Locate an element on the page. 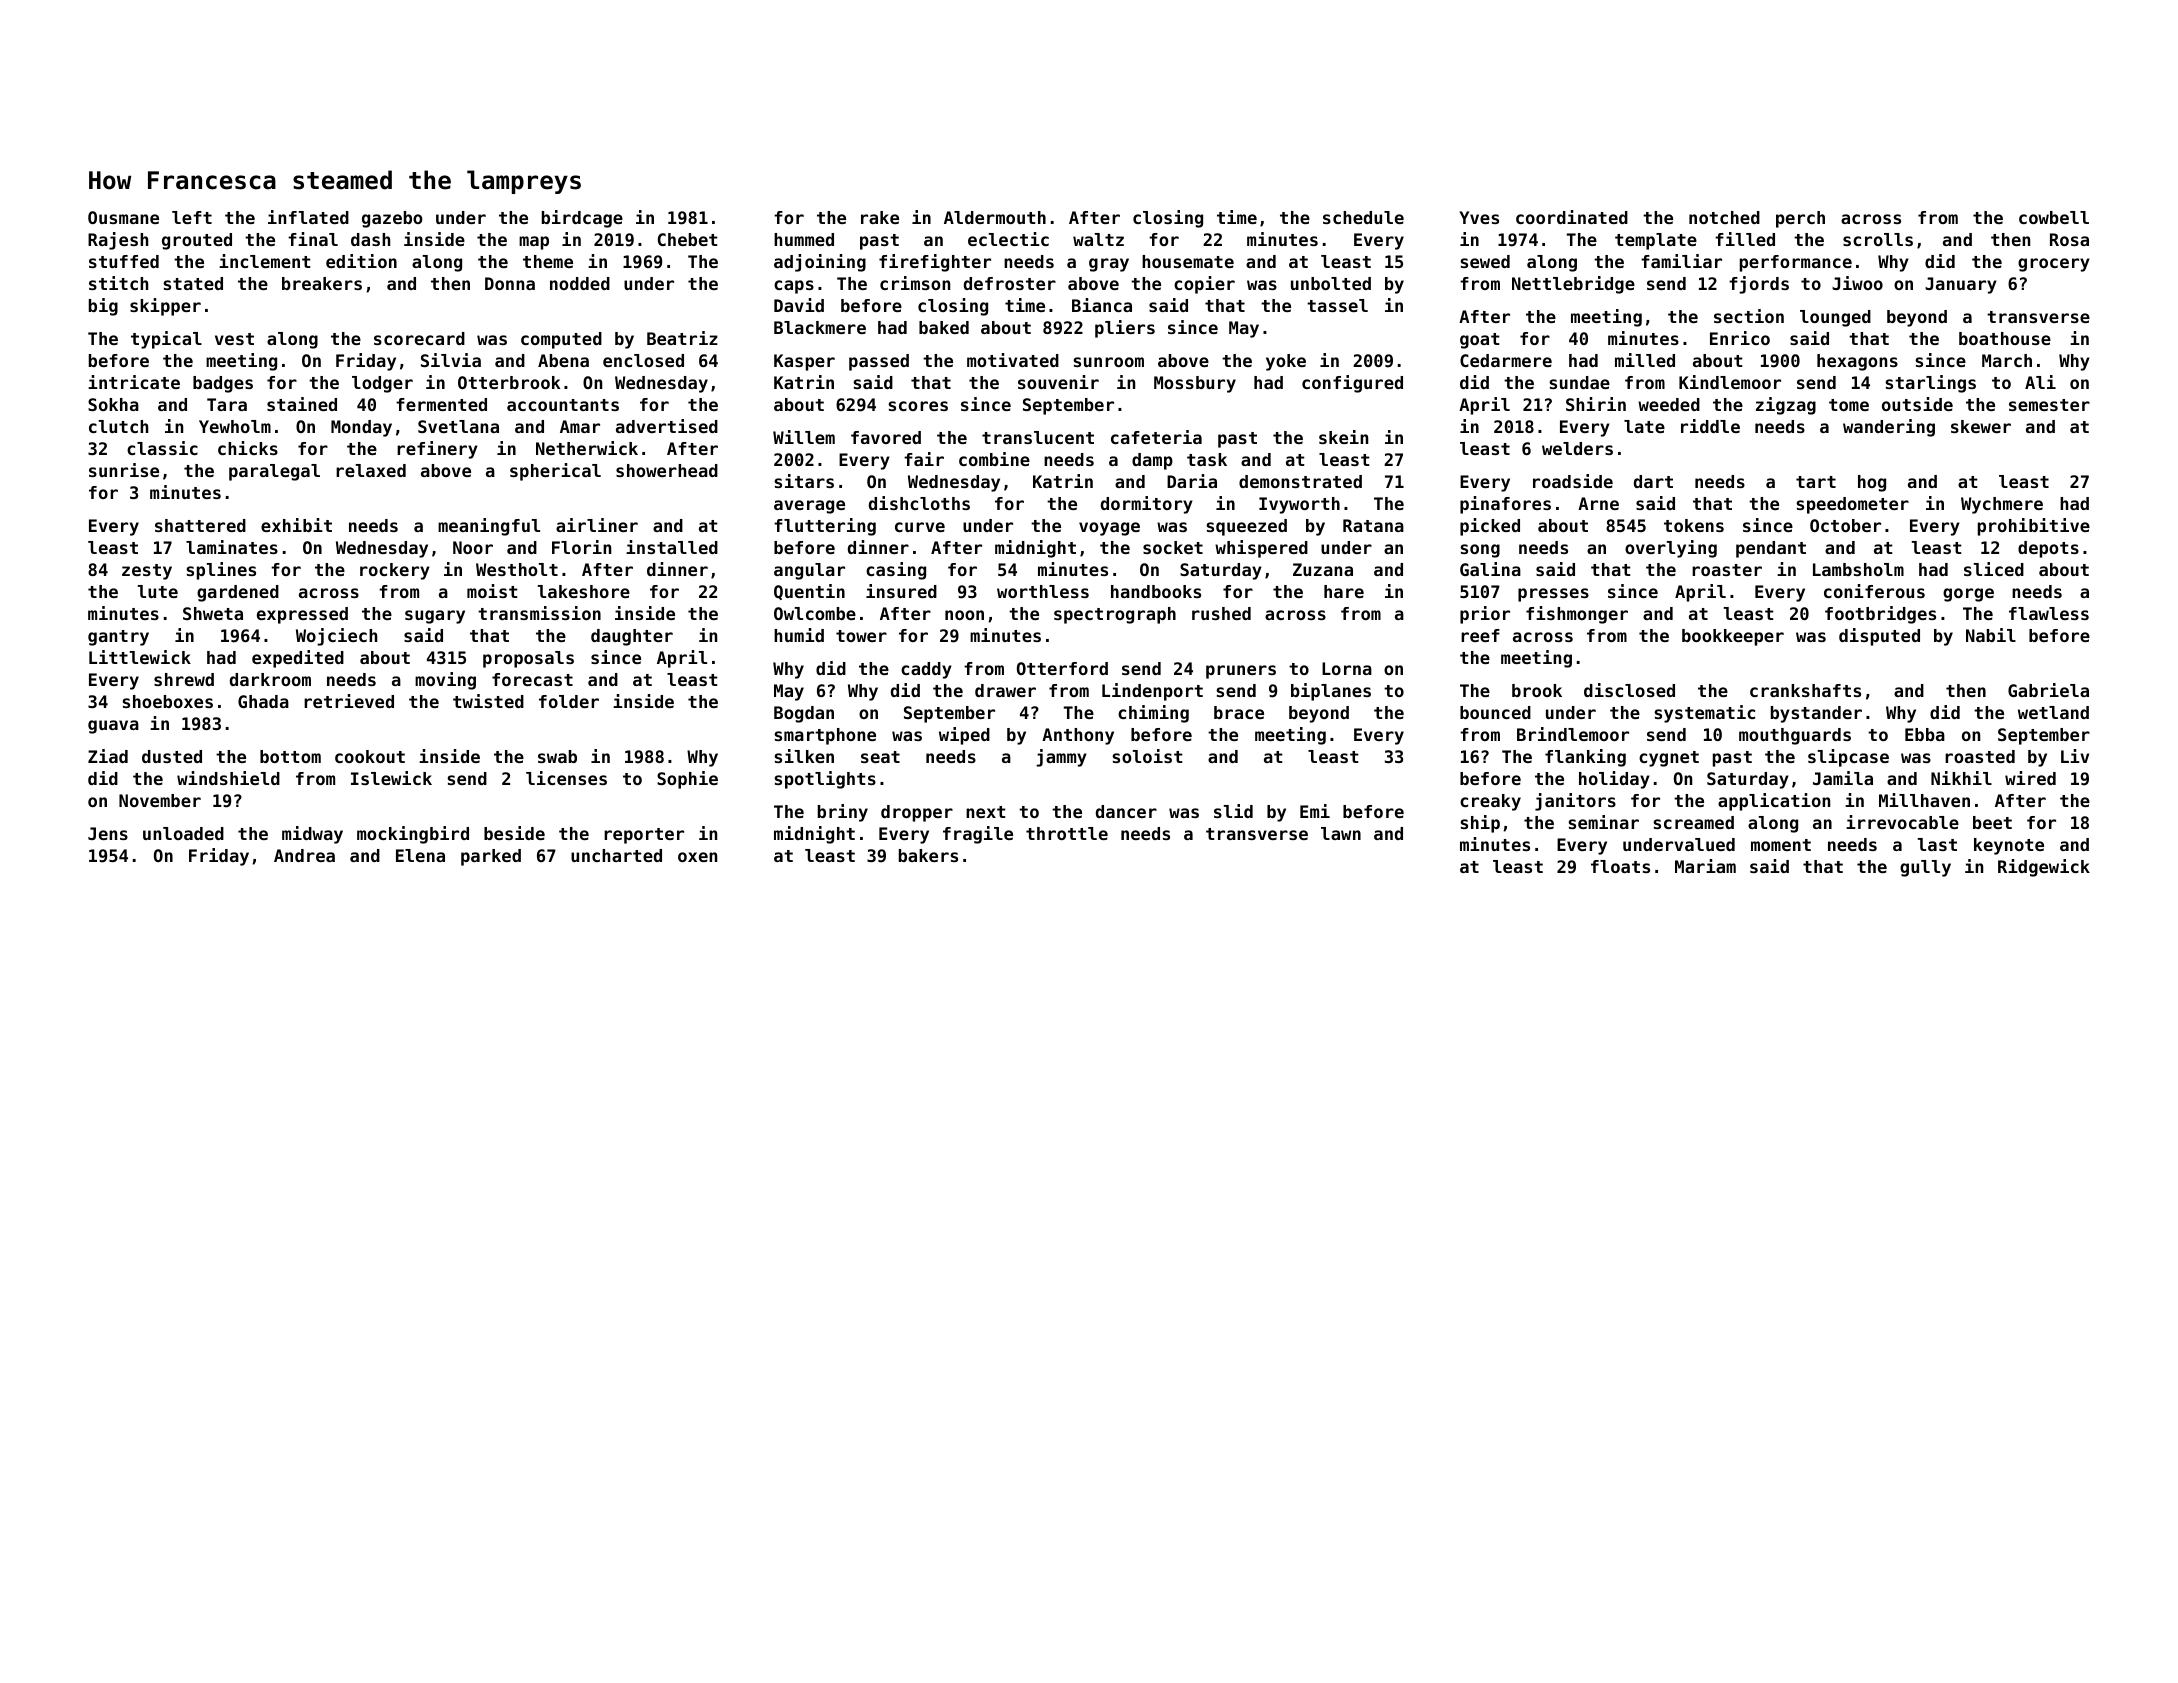 The height and width of the document is (1683, 2178). moving is located at coordinates (445, 681).
